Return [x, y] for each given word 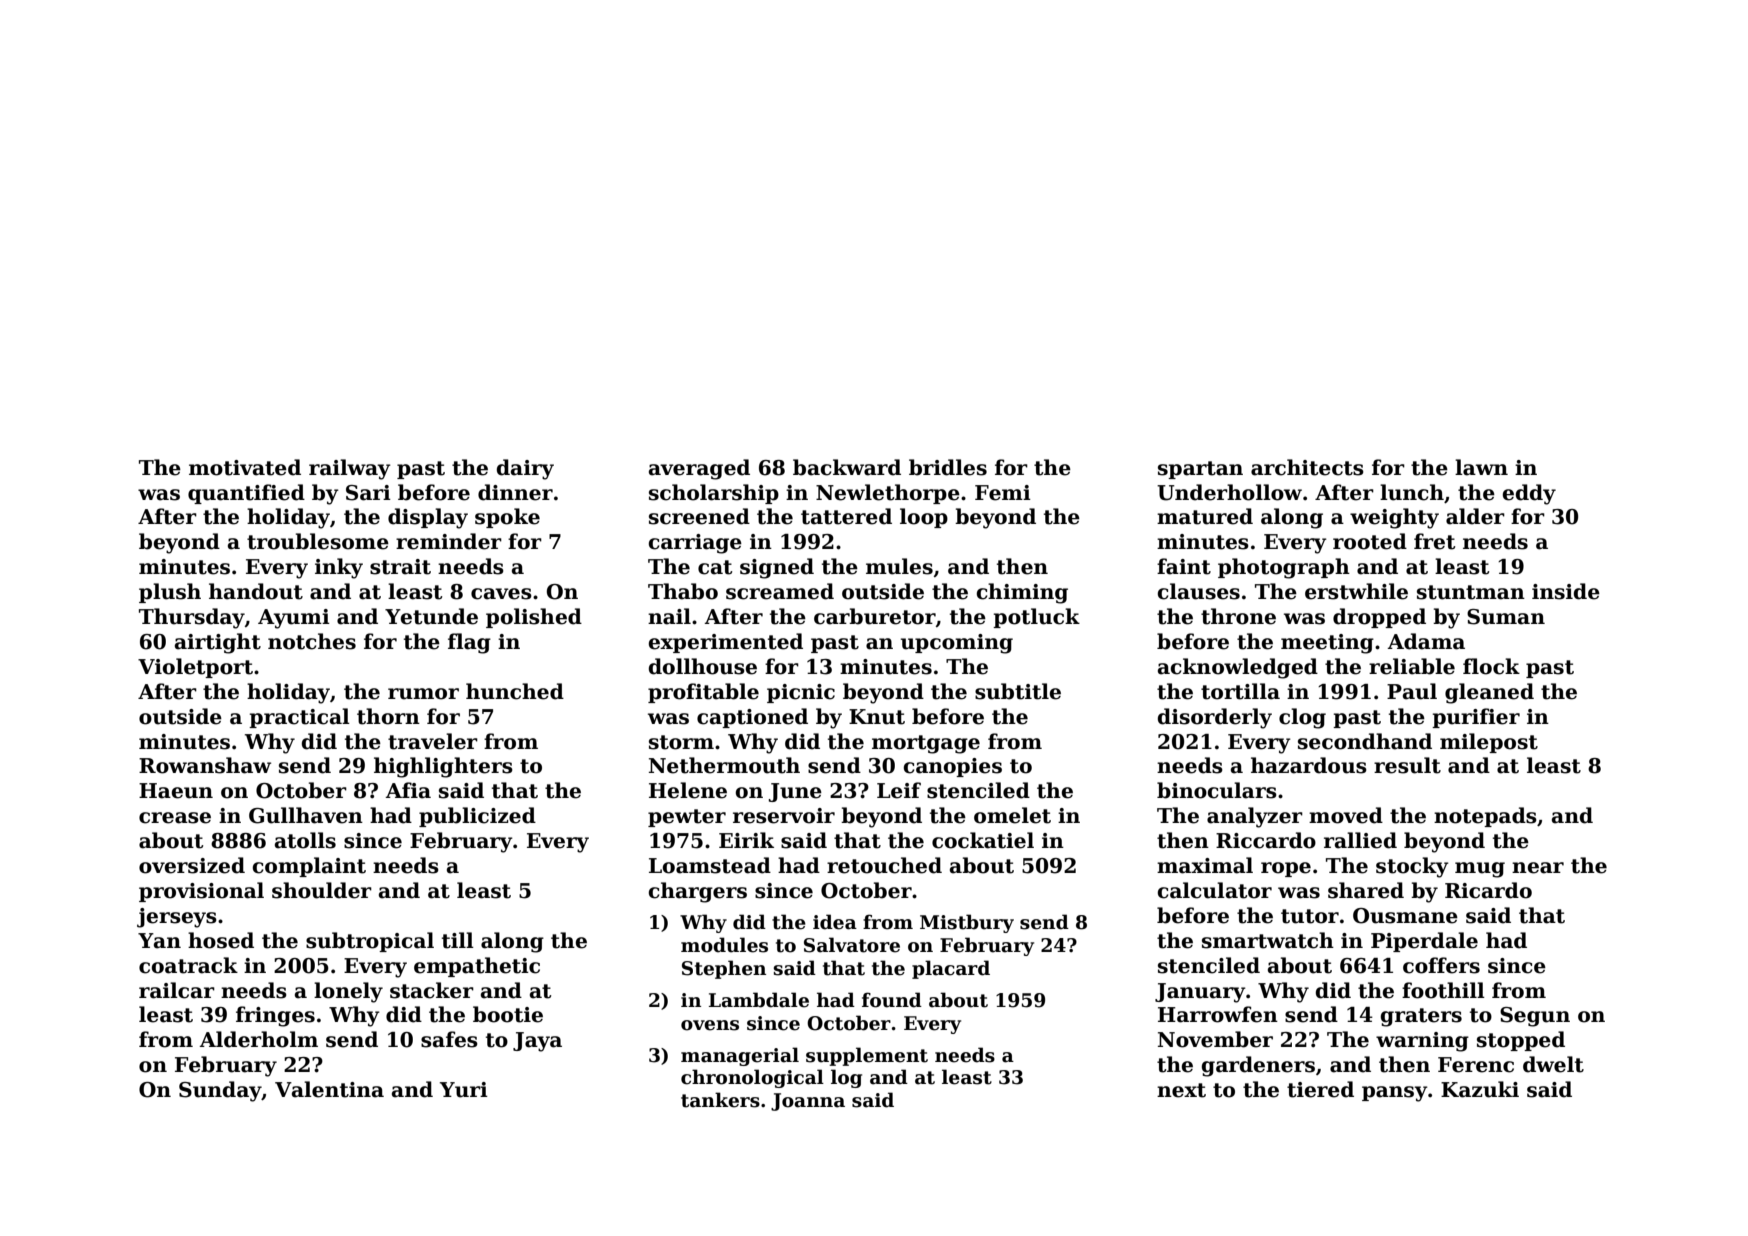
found [892, 1000]
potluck [1036, 618]
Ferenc [1476, 1065]
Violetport [195, 668]
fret [1434, 541]
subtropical [370, 942]
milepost [1489, 743]
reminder [449, 541]
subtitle [1018, 691]
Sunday [220, 1091]
